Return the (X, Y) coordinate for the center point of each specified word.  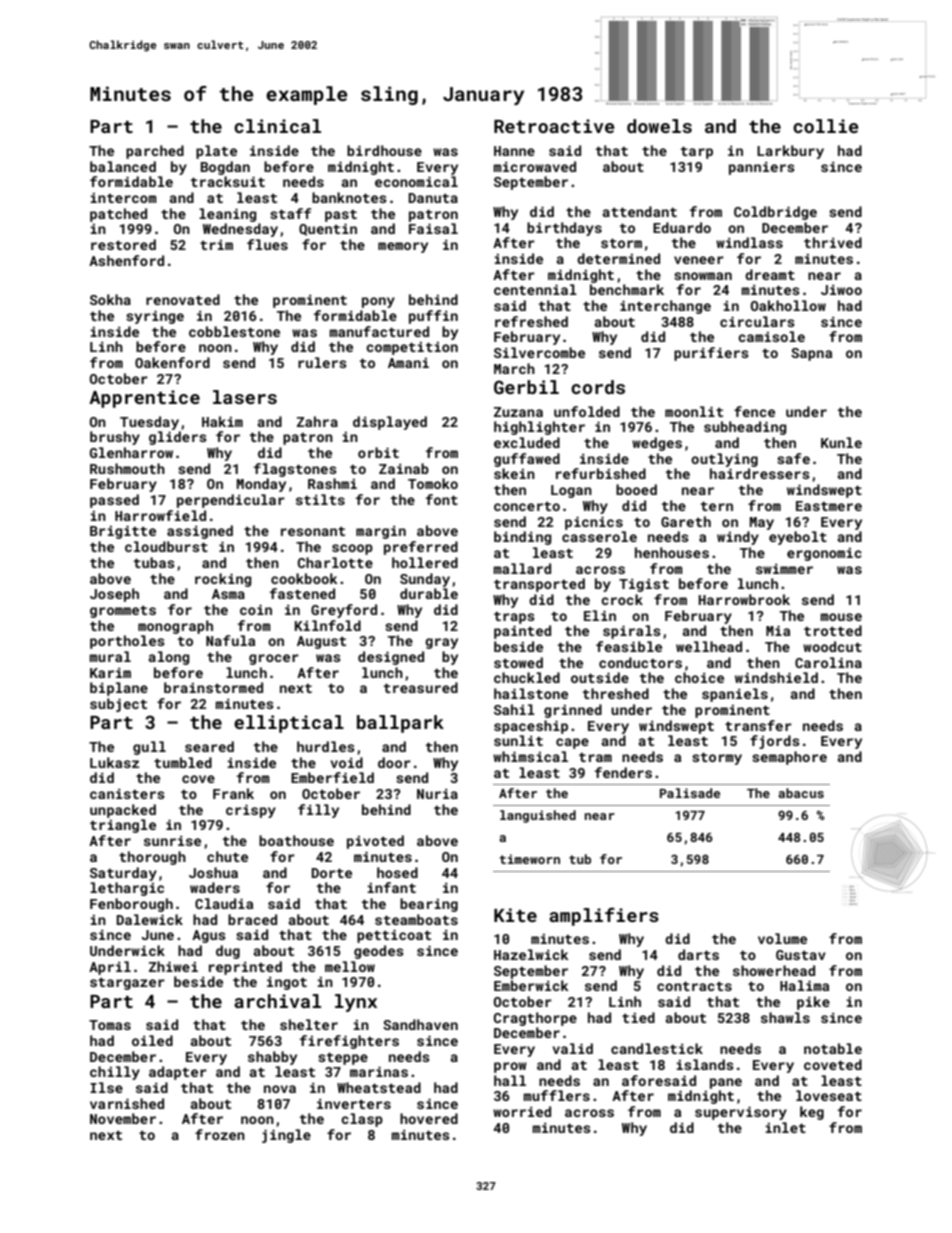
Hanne (514, 151)
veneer (699, 260)
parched (155, 152)
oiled (152, 1040)
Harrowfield (160, 515)
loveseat (829, 1095)
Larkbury (790, 152)
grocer (274, 659)
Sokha (110, 299)
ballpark (400, 724)
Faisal (433, 228)
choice (699, 677)
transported (539, 585)
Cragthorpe (535, 1019)
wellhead (709, 646)
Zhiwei (173, 966)
